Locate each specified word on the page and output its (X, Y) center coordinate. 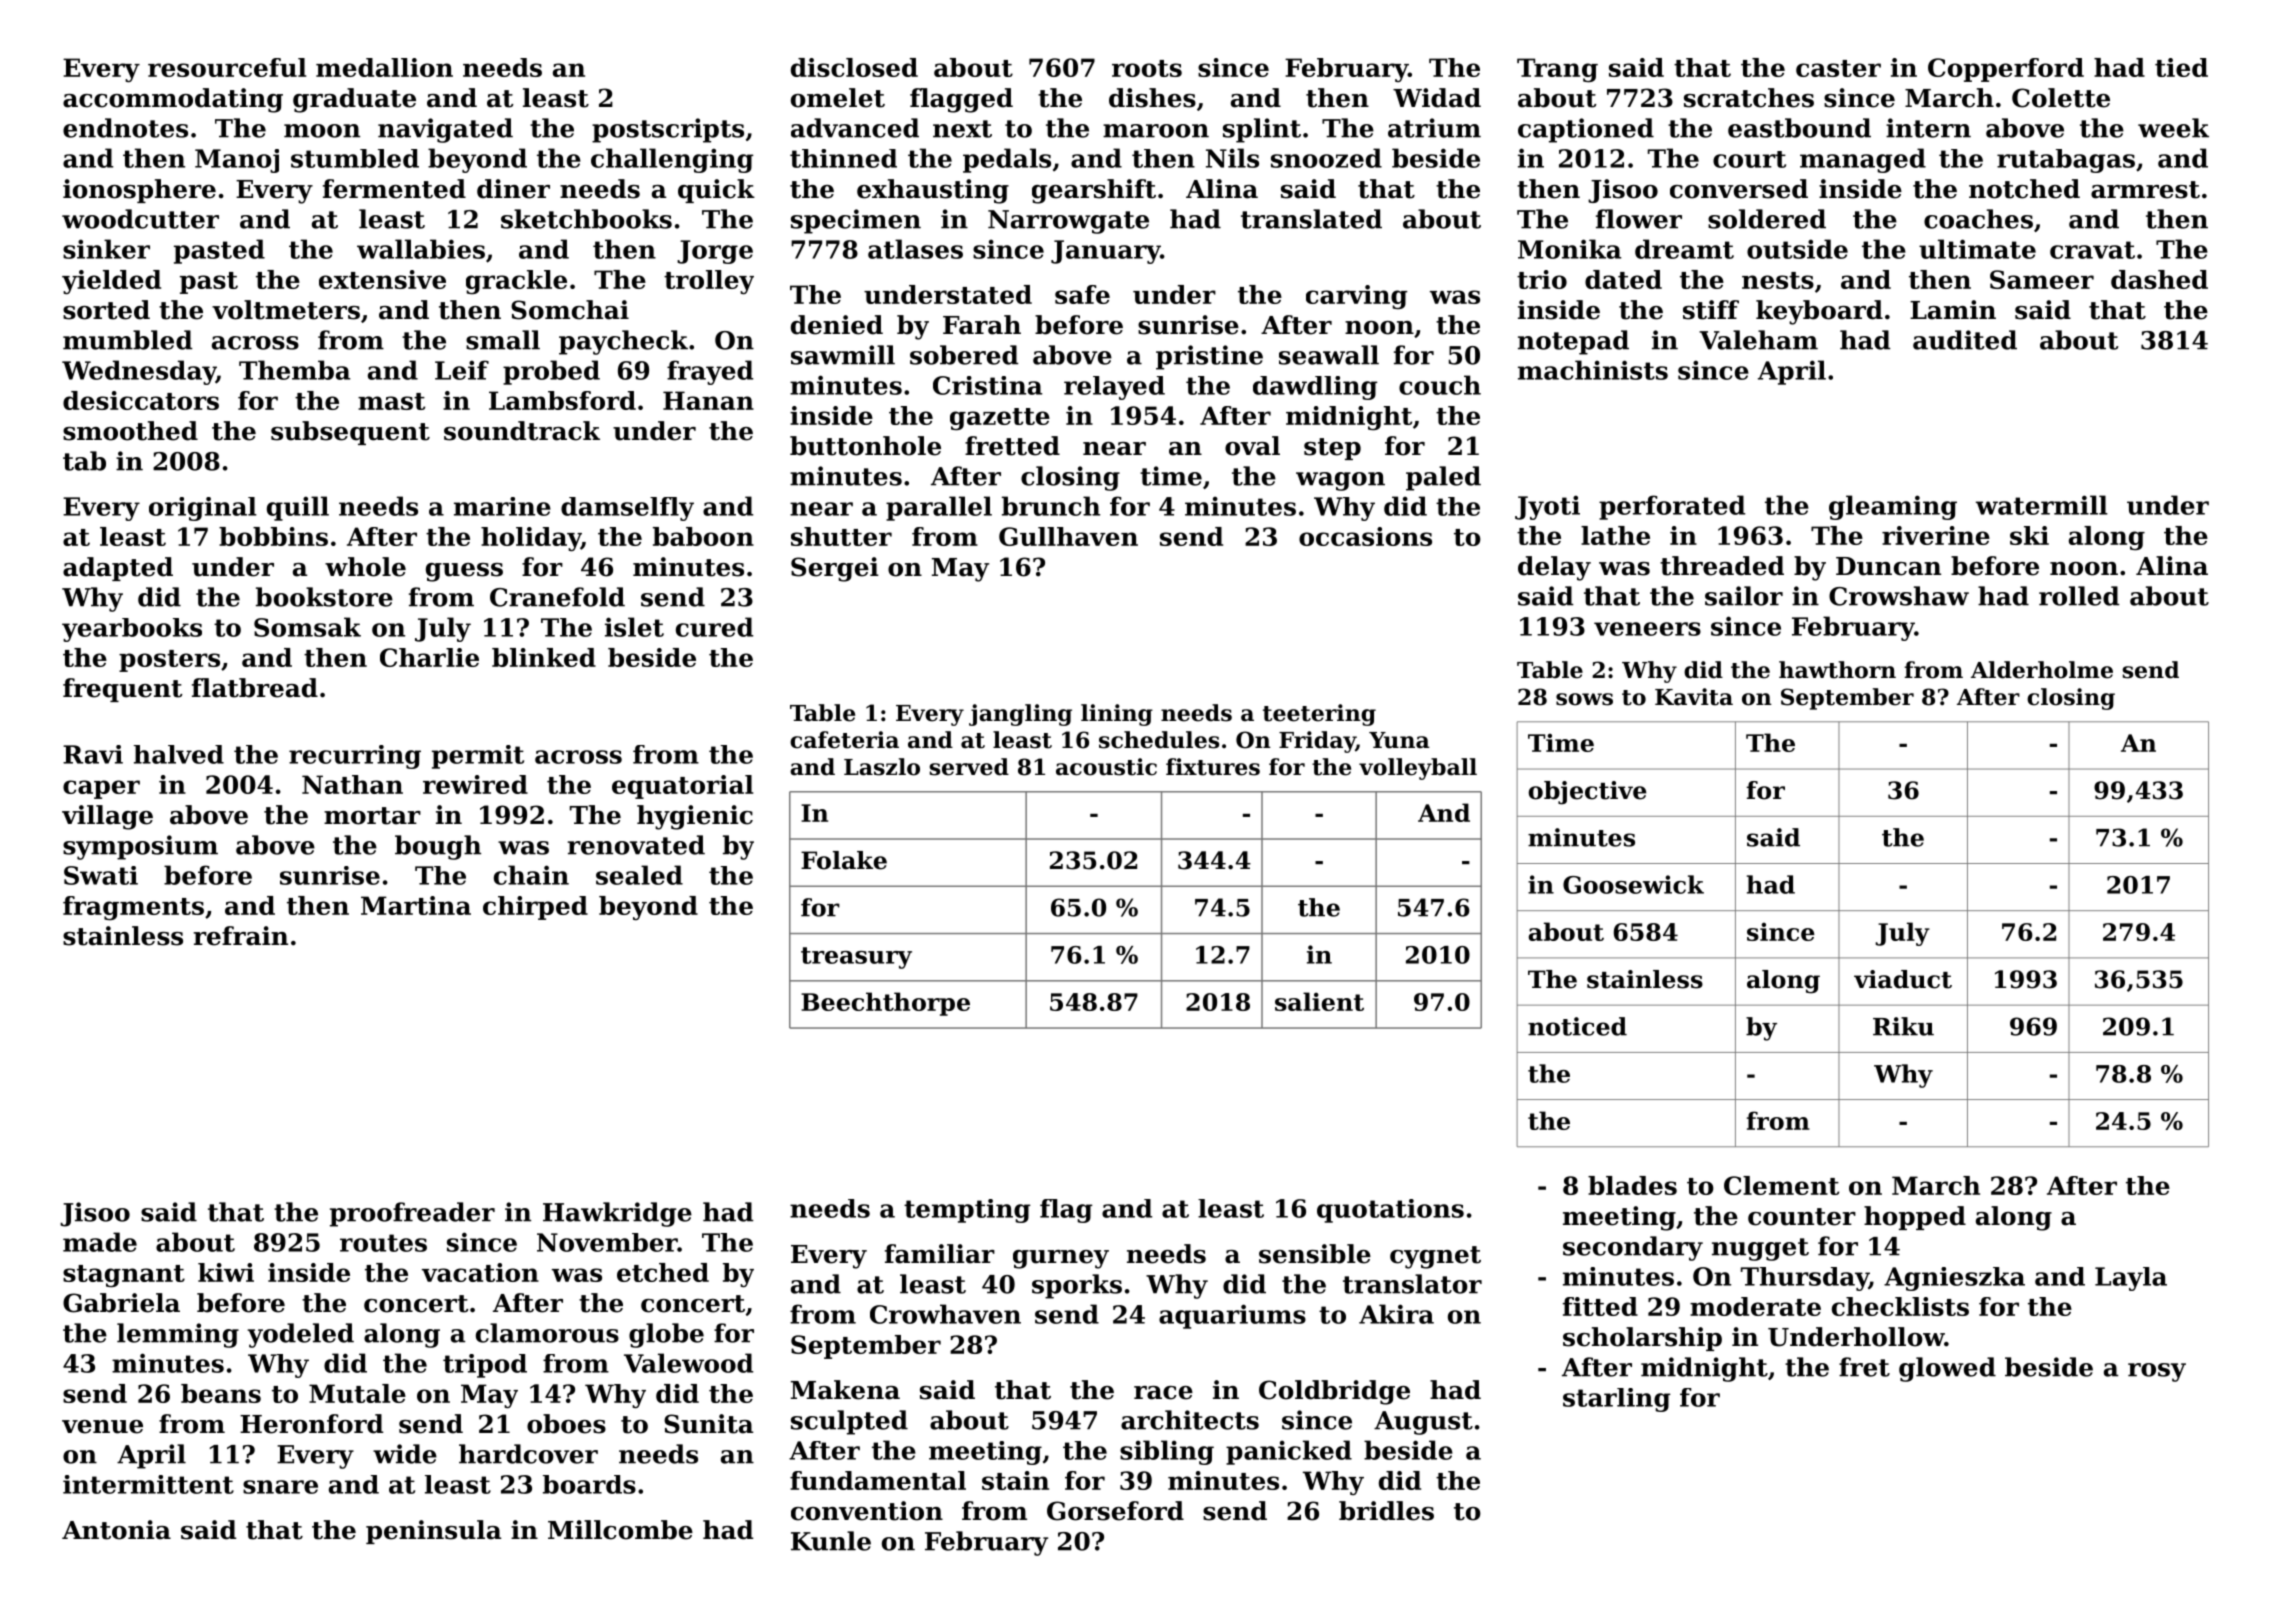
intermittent (148, 1484)
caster (1838, 68)
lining (1117, 715)
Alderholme (2042, 670)
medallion (384, 67)
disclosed (854, 67)
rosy (2157, 1372)
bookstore (324, 597)
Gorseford (1115, 1511)
